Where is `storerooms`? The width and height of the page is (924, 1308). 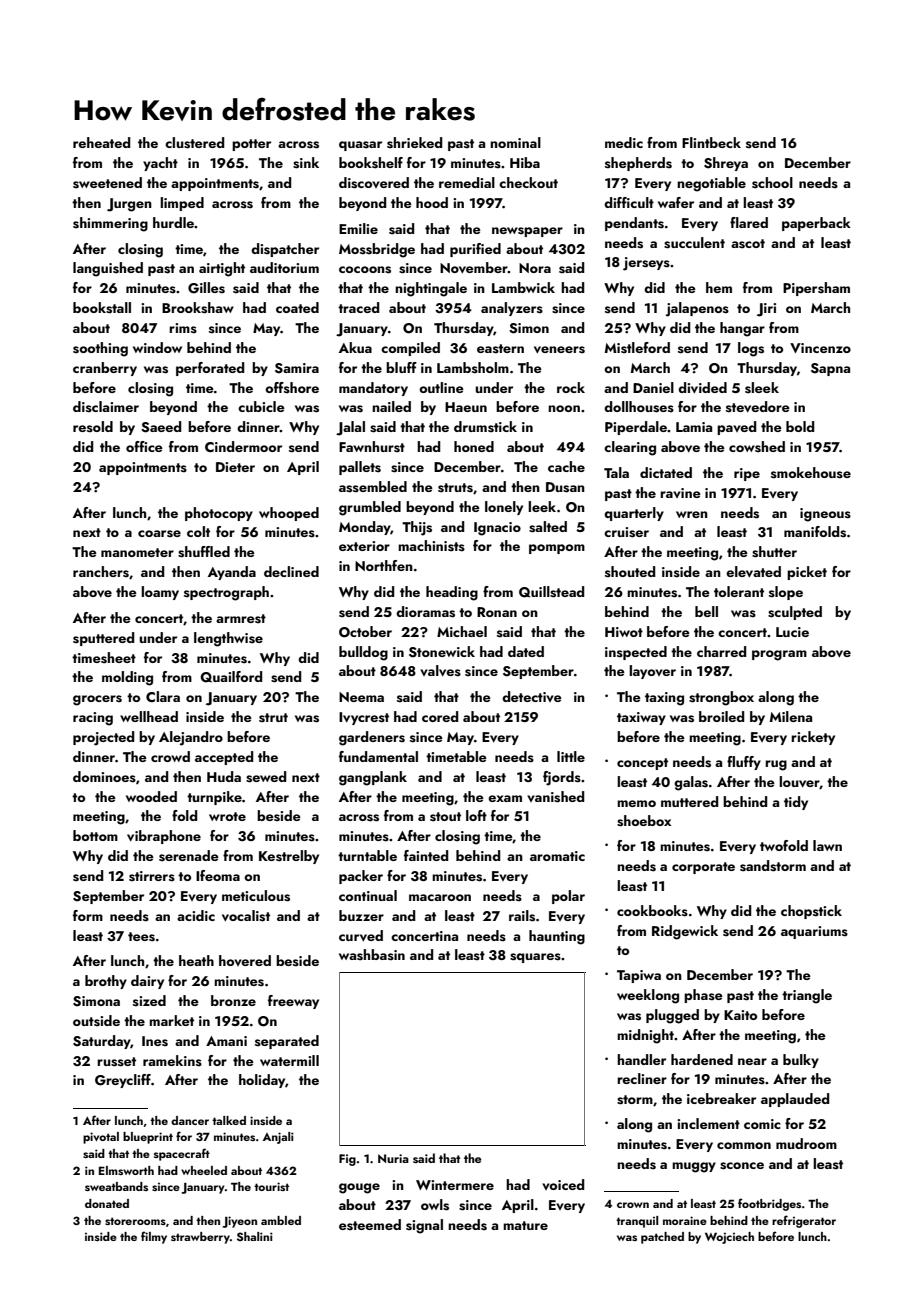 storerooms is located at coordinates (135, 1221).
